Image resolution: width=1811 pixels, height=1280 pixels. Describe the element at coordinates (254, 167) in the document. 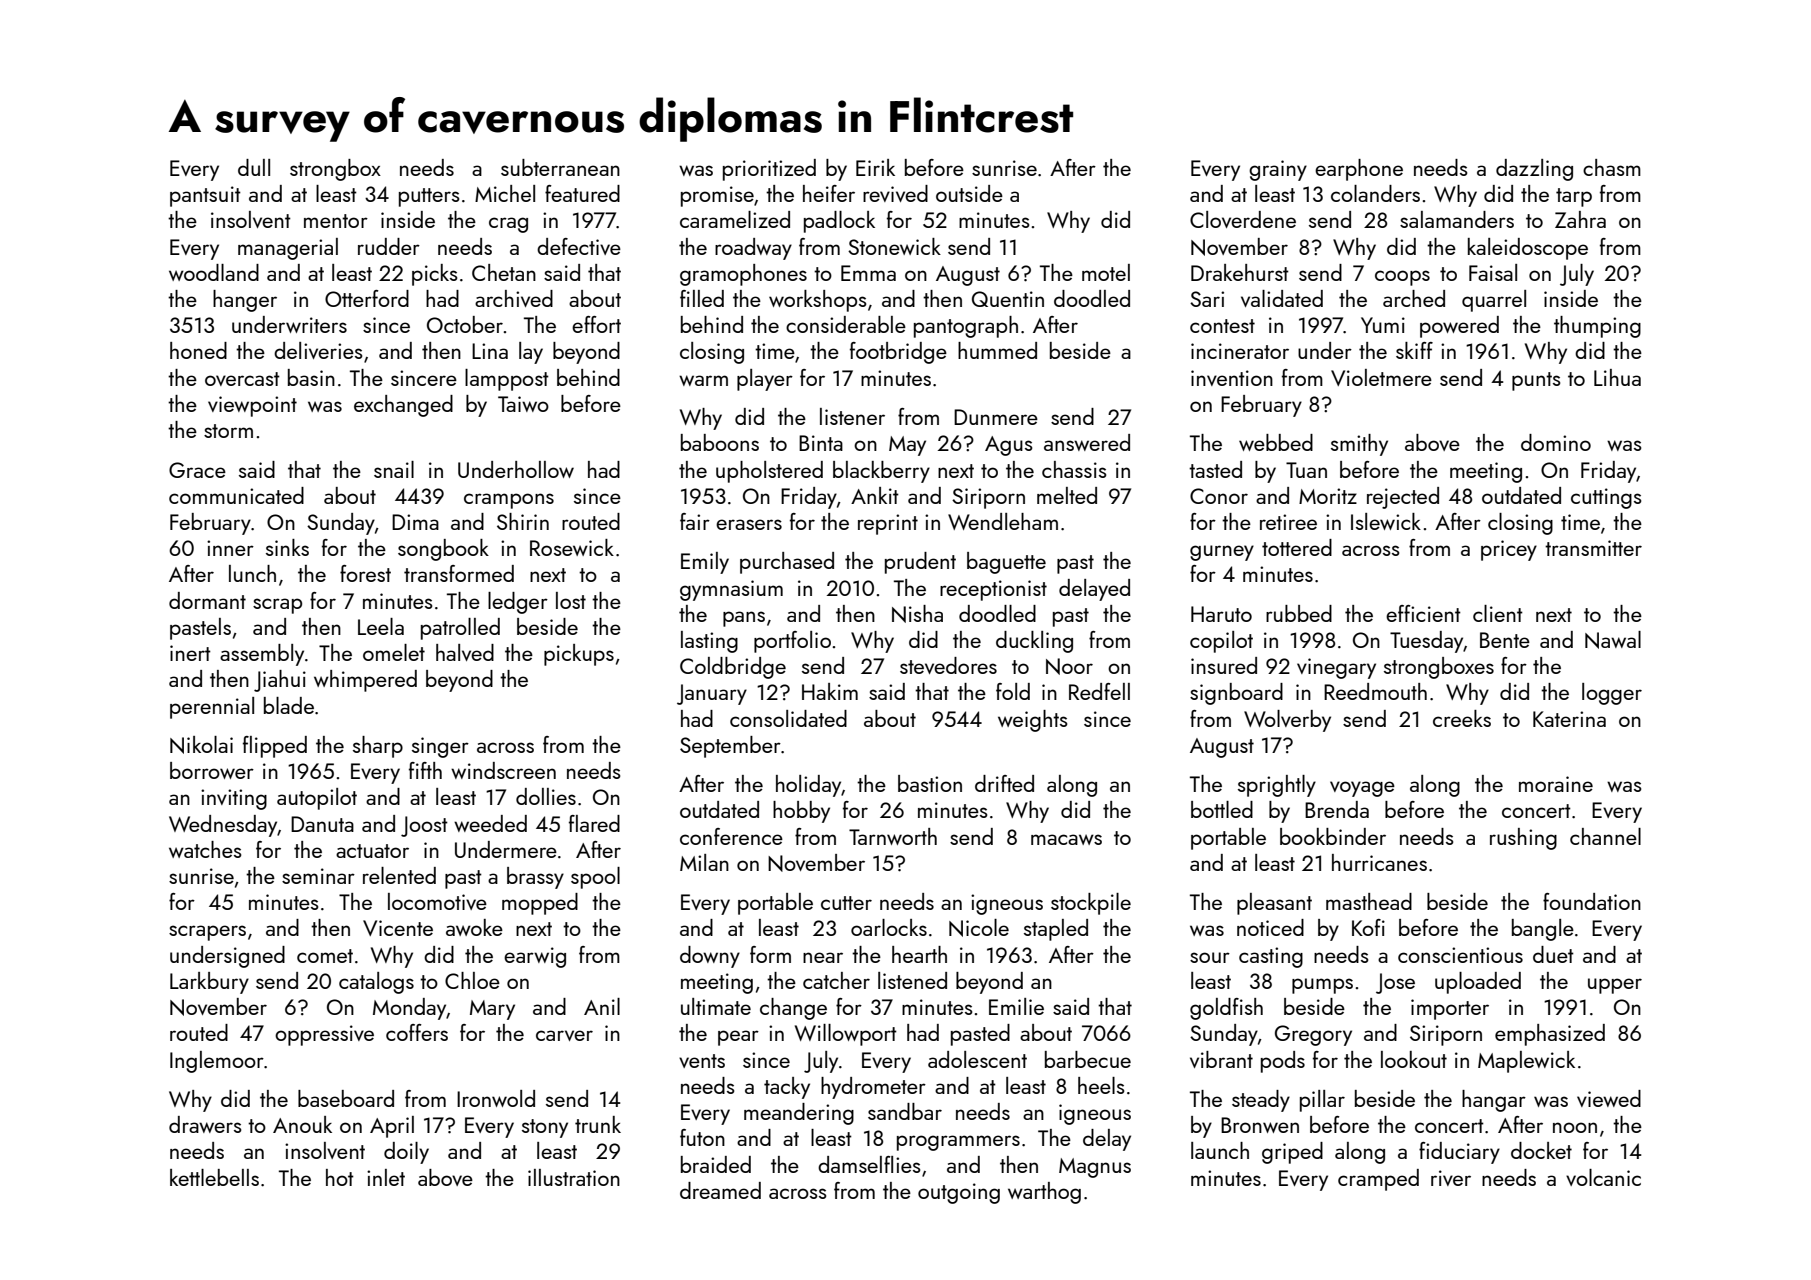

I see `dull` at that location.
